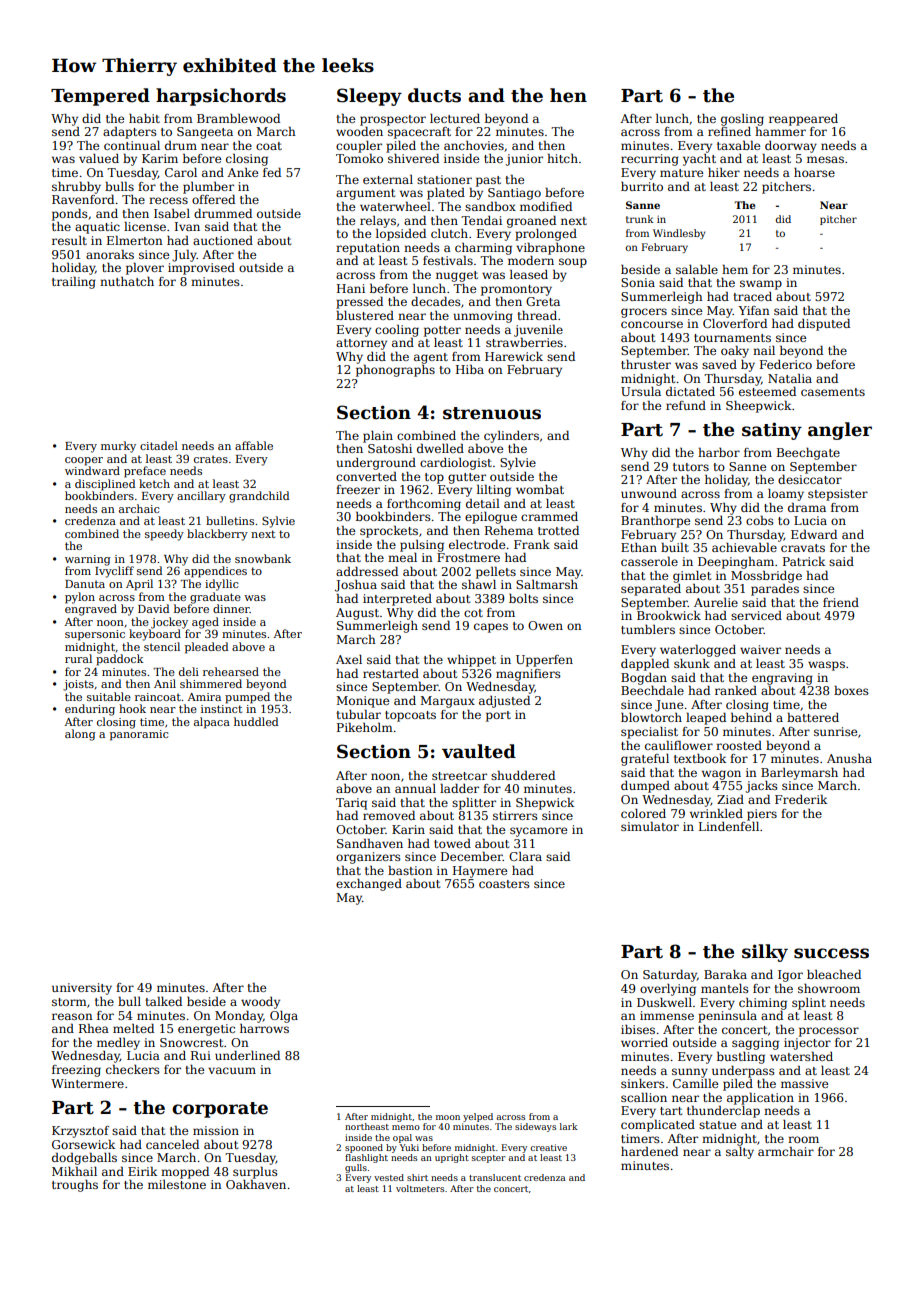 This image has width=924, height=1308. Describe the element at coordinates (100, 97) in the image. I see `Tempered` at that location.
